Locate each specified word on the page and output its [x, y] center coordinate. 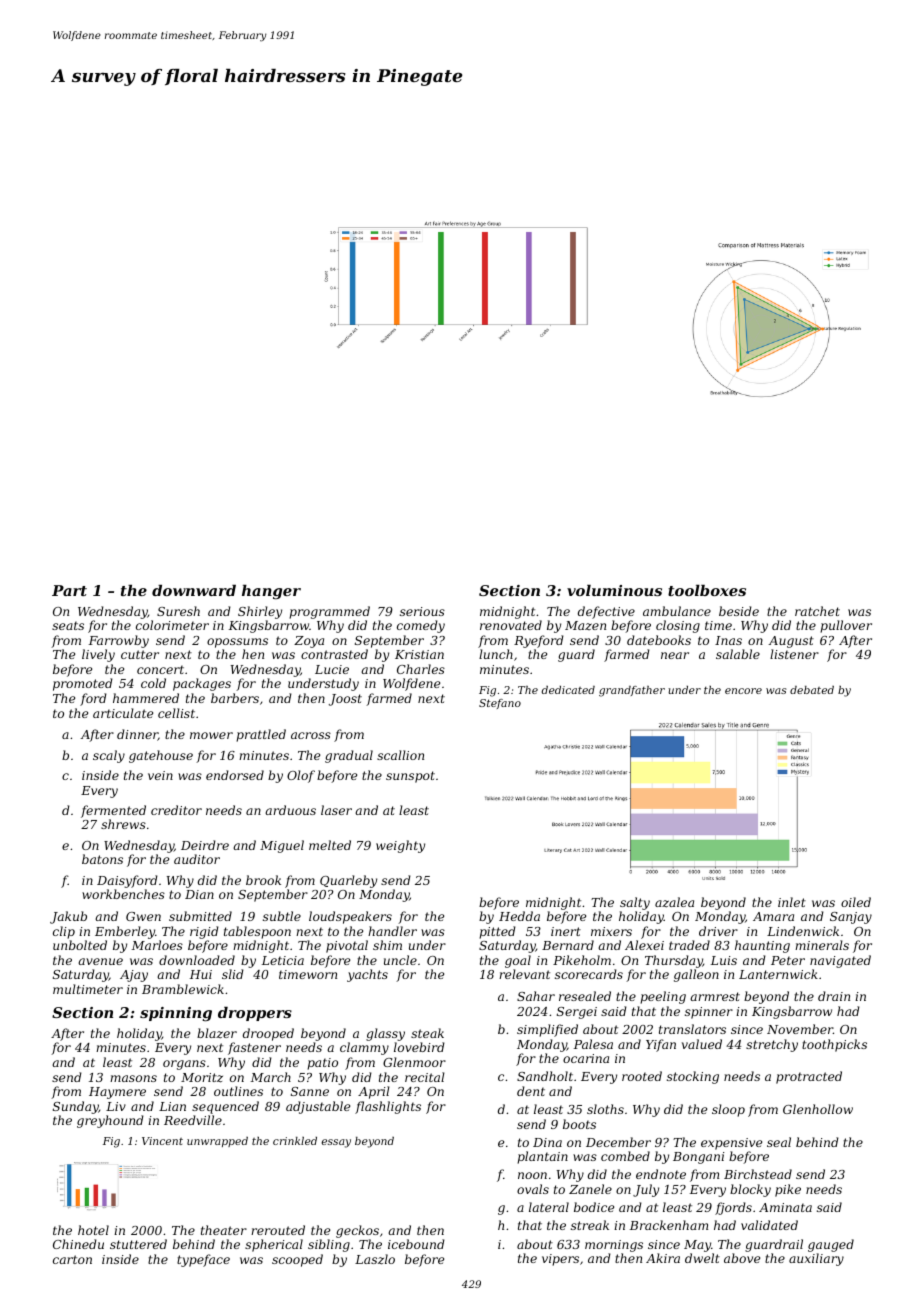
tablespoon [257, 932]
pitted [497, 932]
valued [702, 1044]
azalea [674, 902]
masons [133, 1078]
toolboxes [707, 590]
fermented [113, 811]
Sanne [310, 1091]
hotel [93, 1230]
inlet [792, 902]
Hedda [519, 916]
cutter [140, 654]
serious [422, 611]
